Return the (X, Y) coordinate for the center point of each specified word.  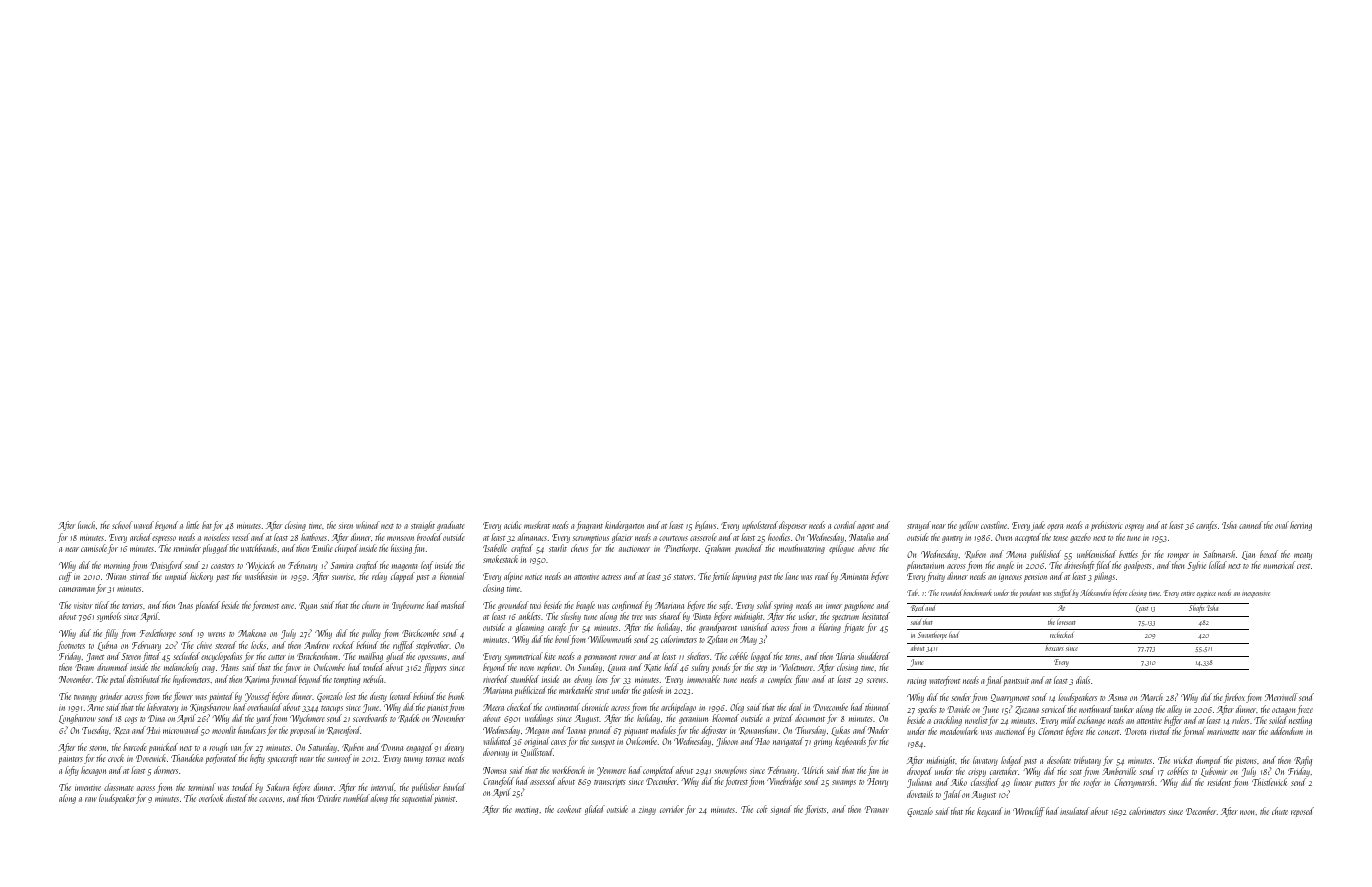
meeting (526, 811)
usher (807, 616)
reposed (1302, 812)
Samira (342, 565)
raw (91, 799)
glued (395, 657)
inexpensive (1256, 595)
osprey (1134, 527)
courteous (673, 538)
